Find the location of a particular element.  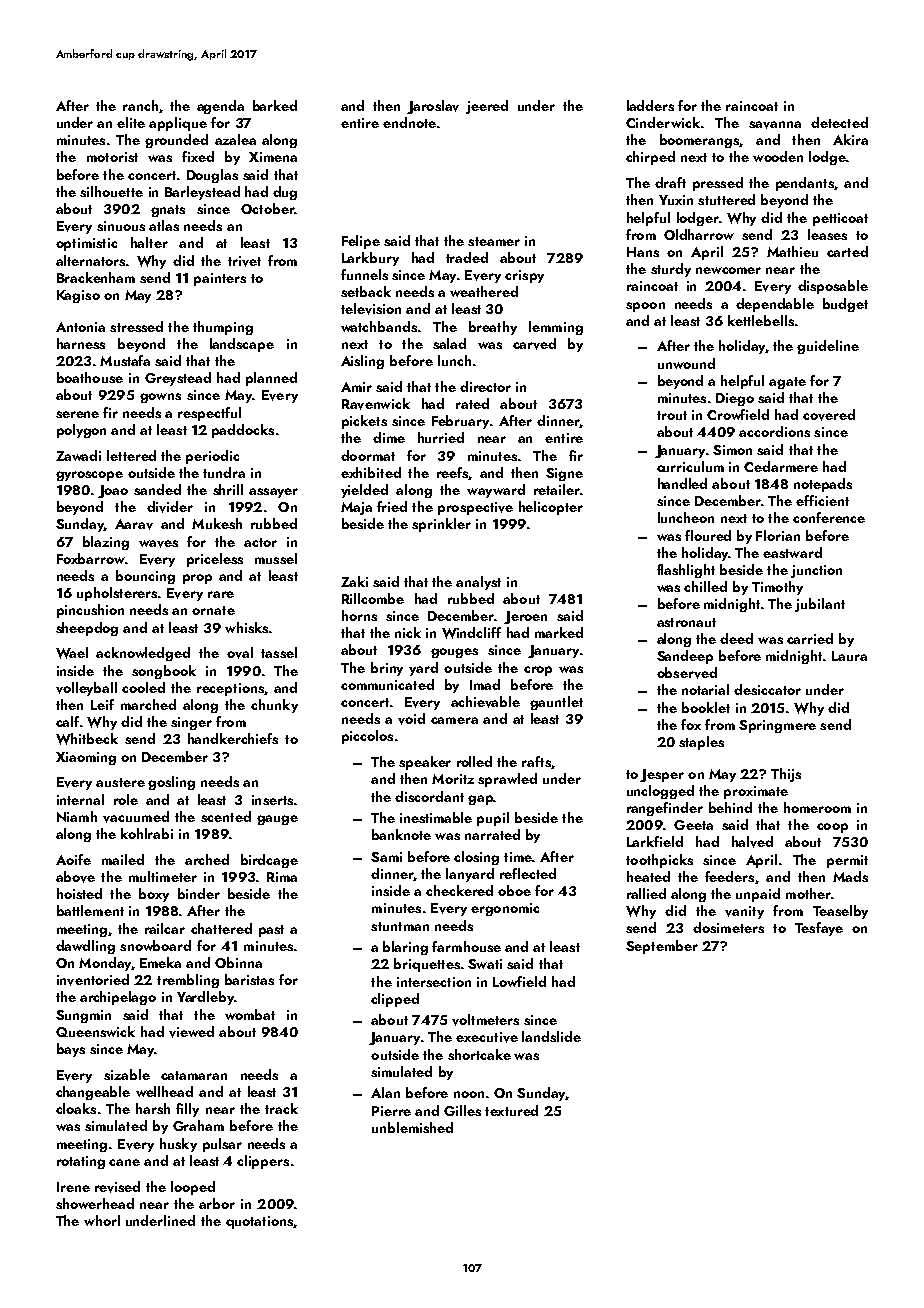

Thijs is located at coordinates (786, 775).
